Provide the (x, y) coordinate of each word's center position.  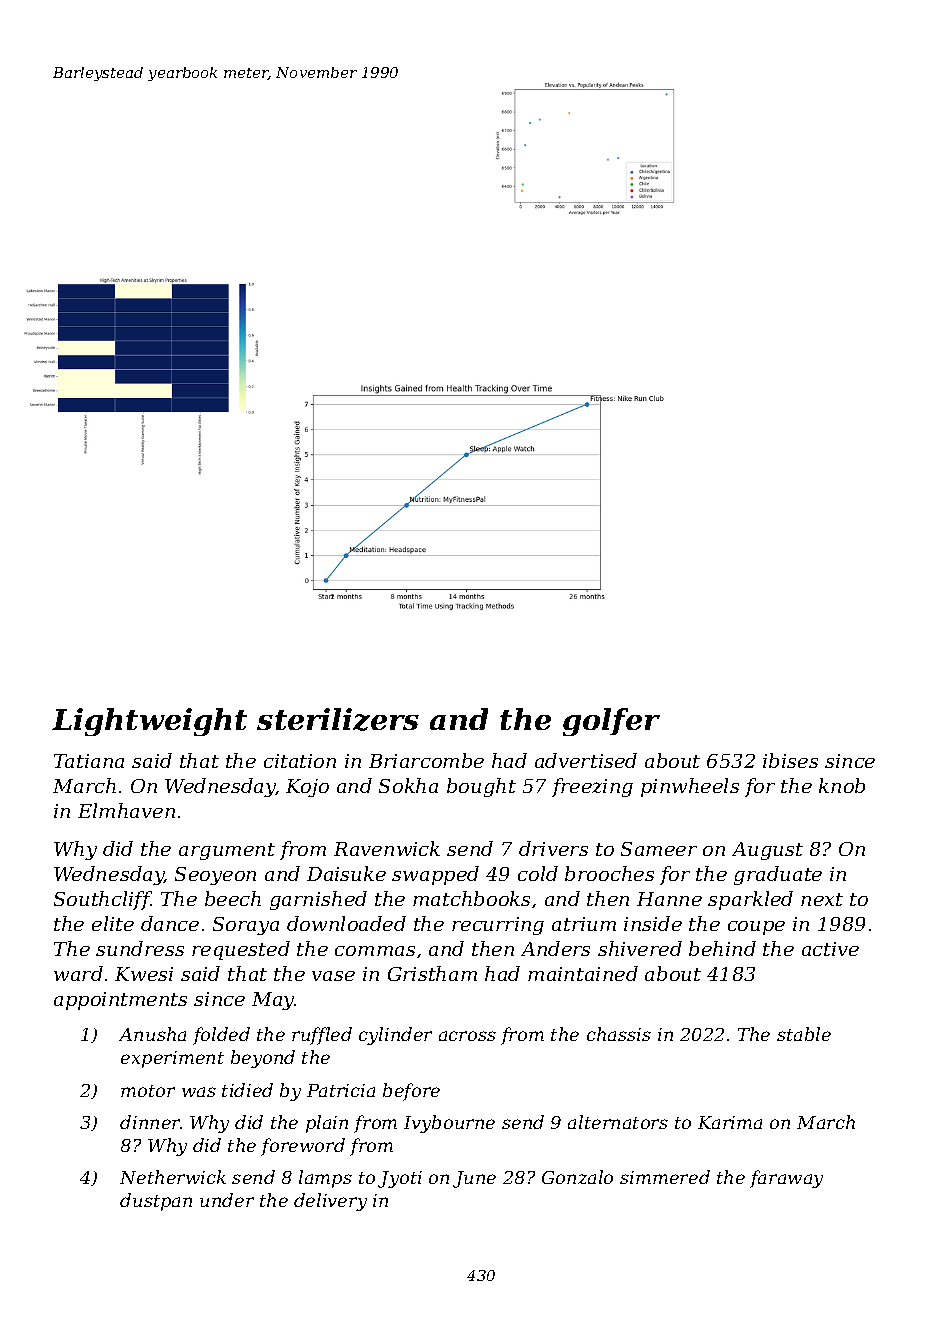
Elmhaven (126, 810)
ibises (790, 760)
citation (300, 761)
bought (481, 787)
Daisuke (346, 873)
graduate (778, 875)
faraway (786, 1179)
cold (538, 873)
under (227, 1200)
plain (327, 1124)
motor (148, 1091)
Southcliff (102, 900)
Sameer (659, 849)
